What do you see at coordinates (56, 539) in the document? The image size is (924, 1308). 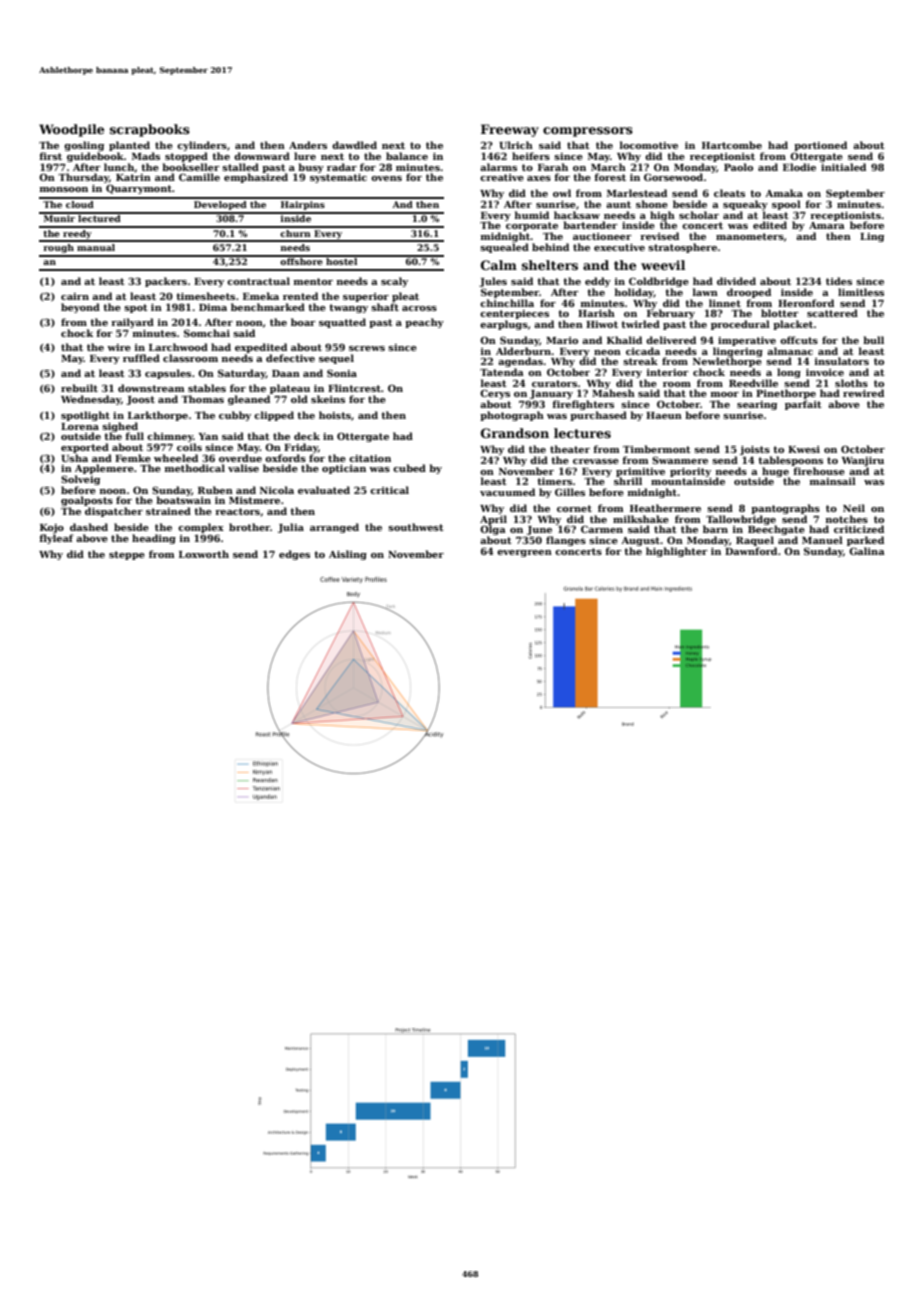 I see `flyleaf` at bounding box center [56, 539].
